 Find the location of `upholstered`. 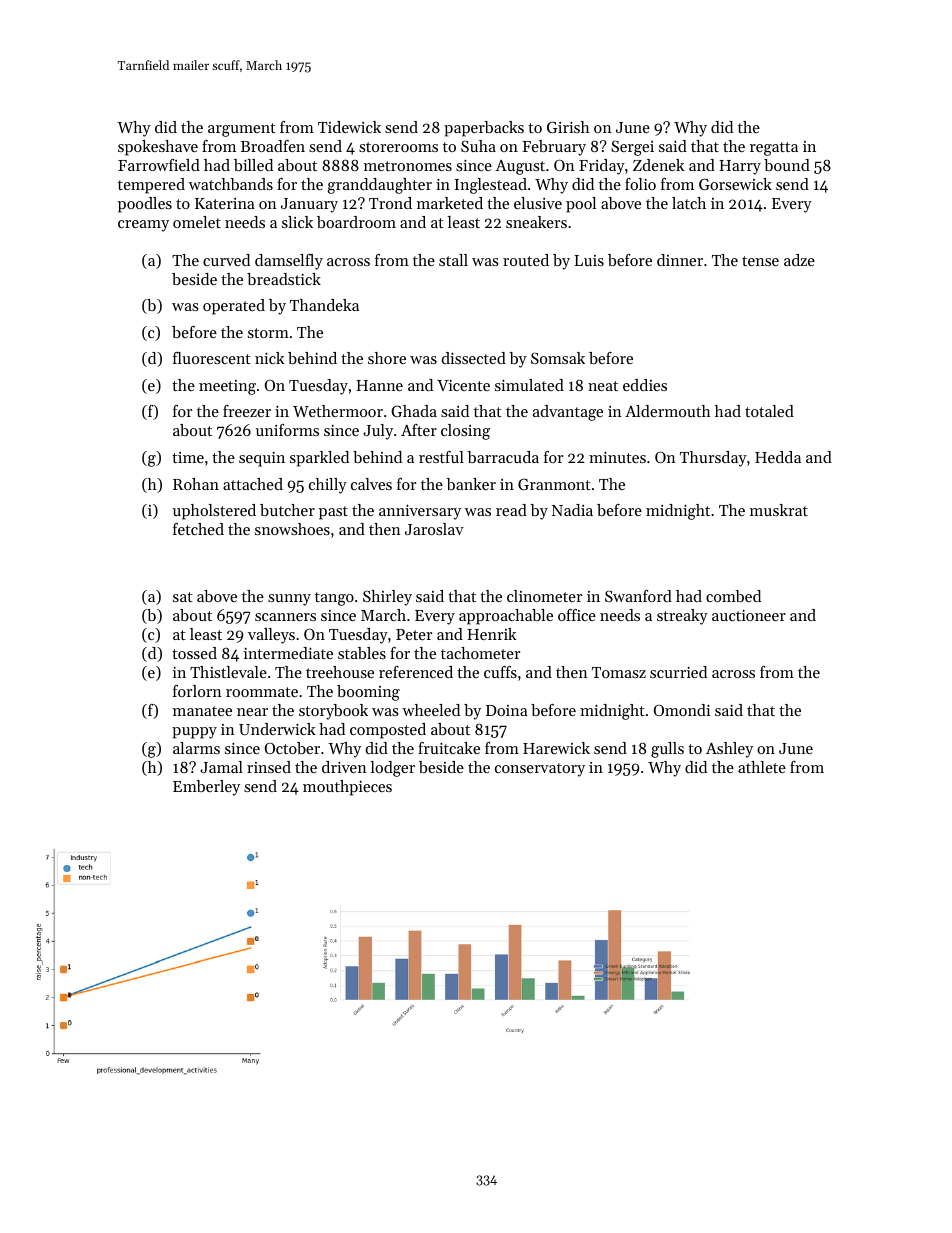

upholstered is located at coordinates (214, 512).
